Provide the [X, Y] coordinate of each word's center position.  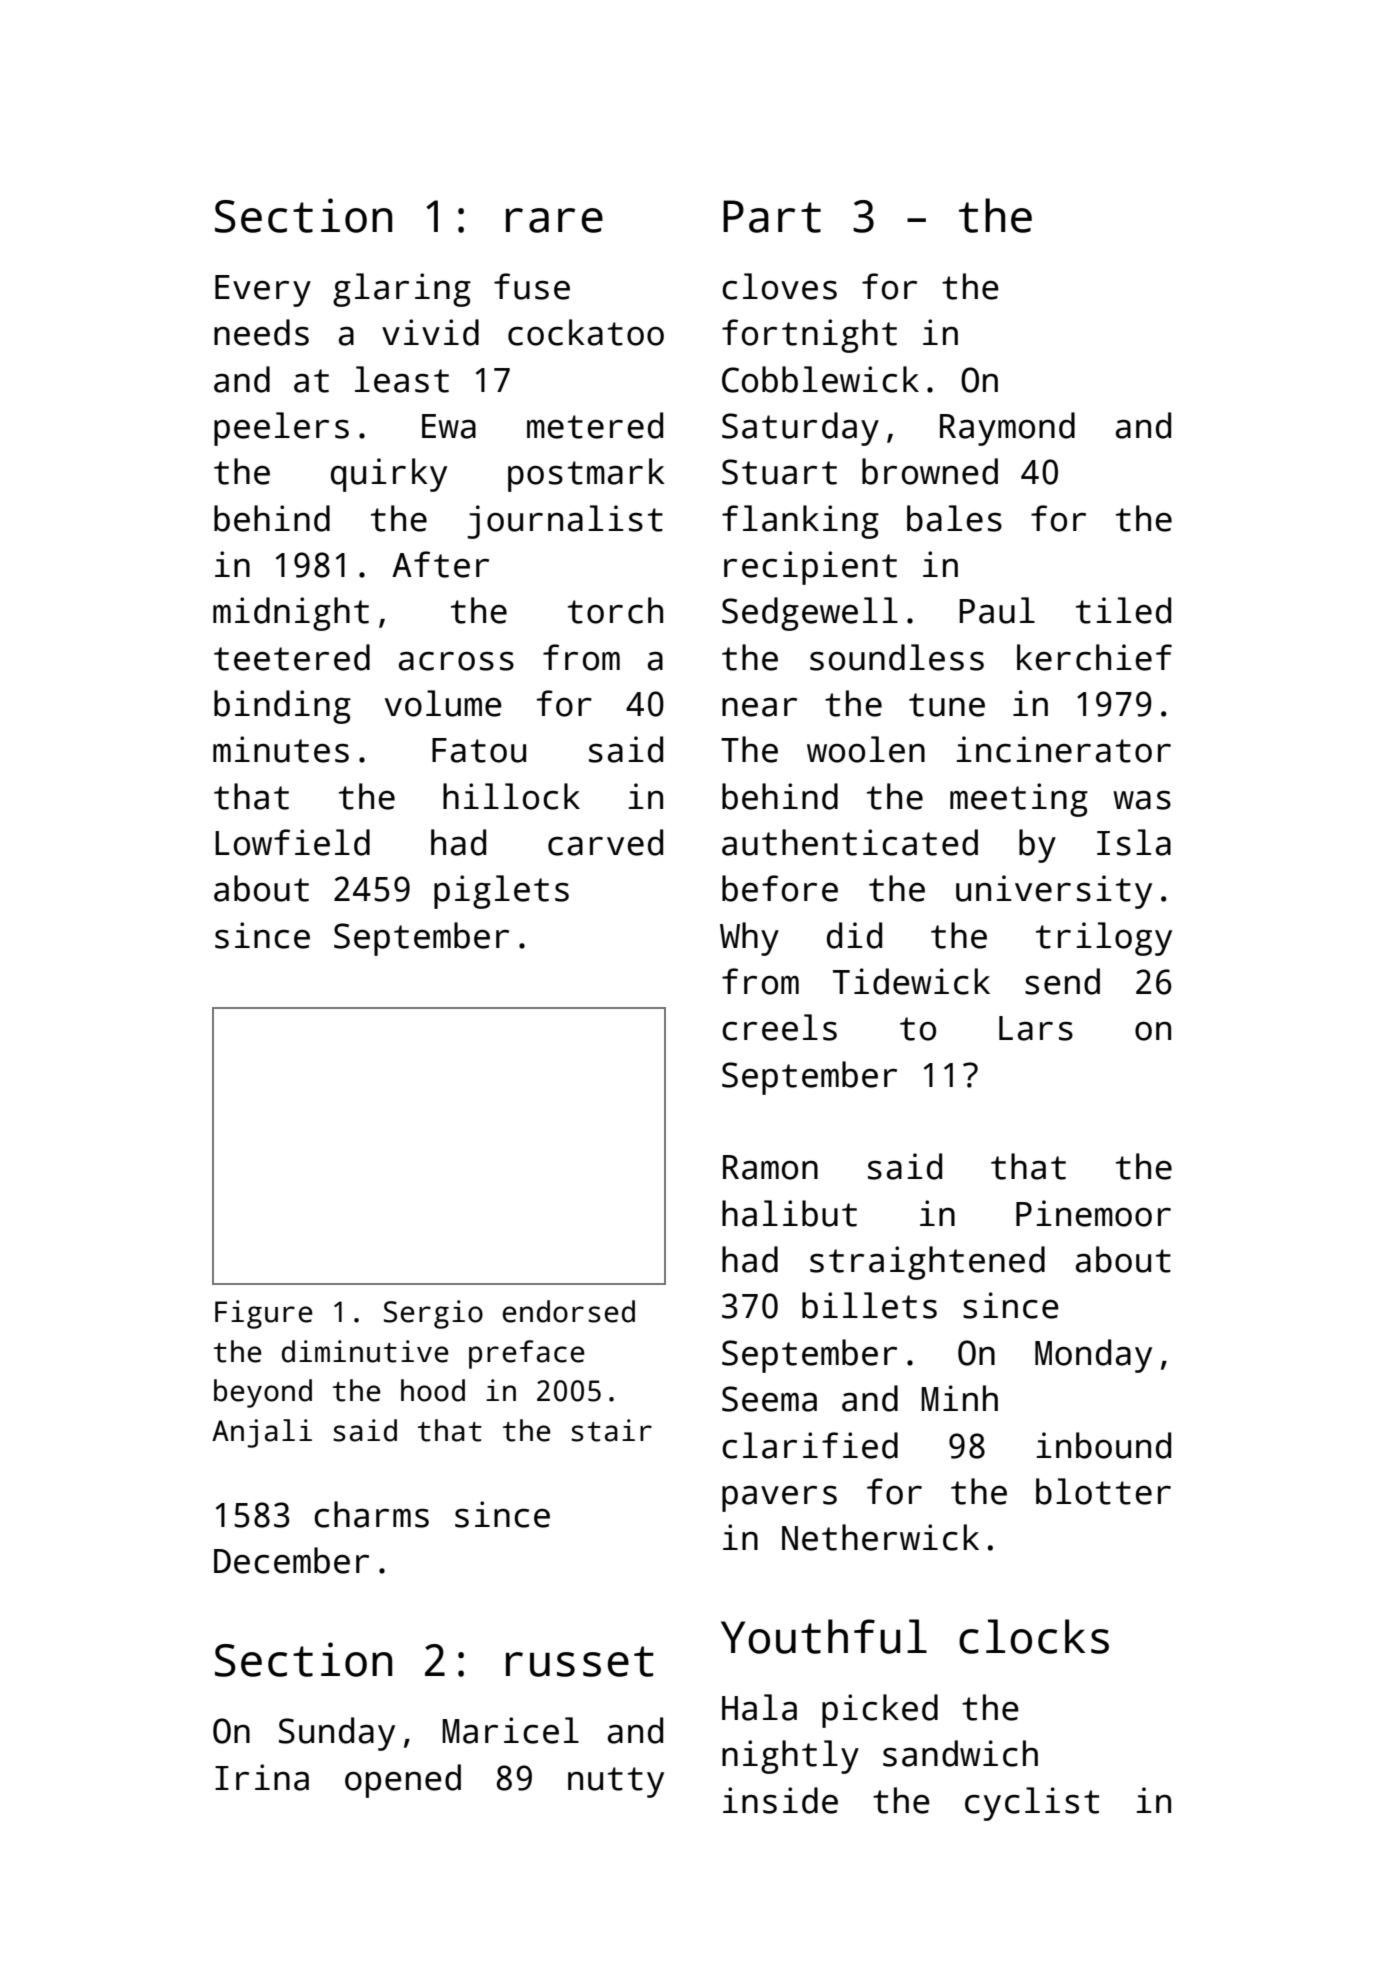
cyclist [1032, 1804]
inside [780, 1800]
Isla [1134, 842]
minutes [281, 749]
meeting [1019, 800]
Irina [262, 1777]
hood [433, 1390]
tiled [1123, 610]
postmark [586, 475]
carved [605, 842]
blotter [1103, 1491]
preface [527, 1354]
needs [261, 332]
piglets [501, 892]
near [759, 707]
